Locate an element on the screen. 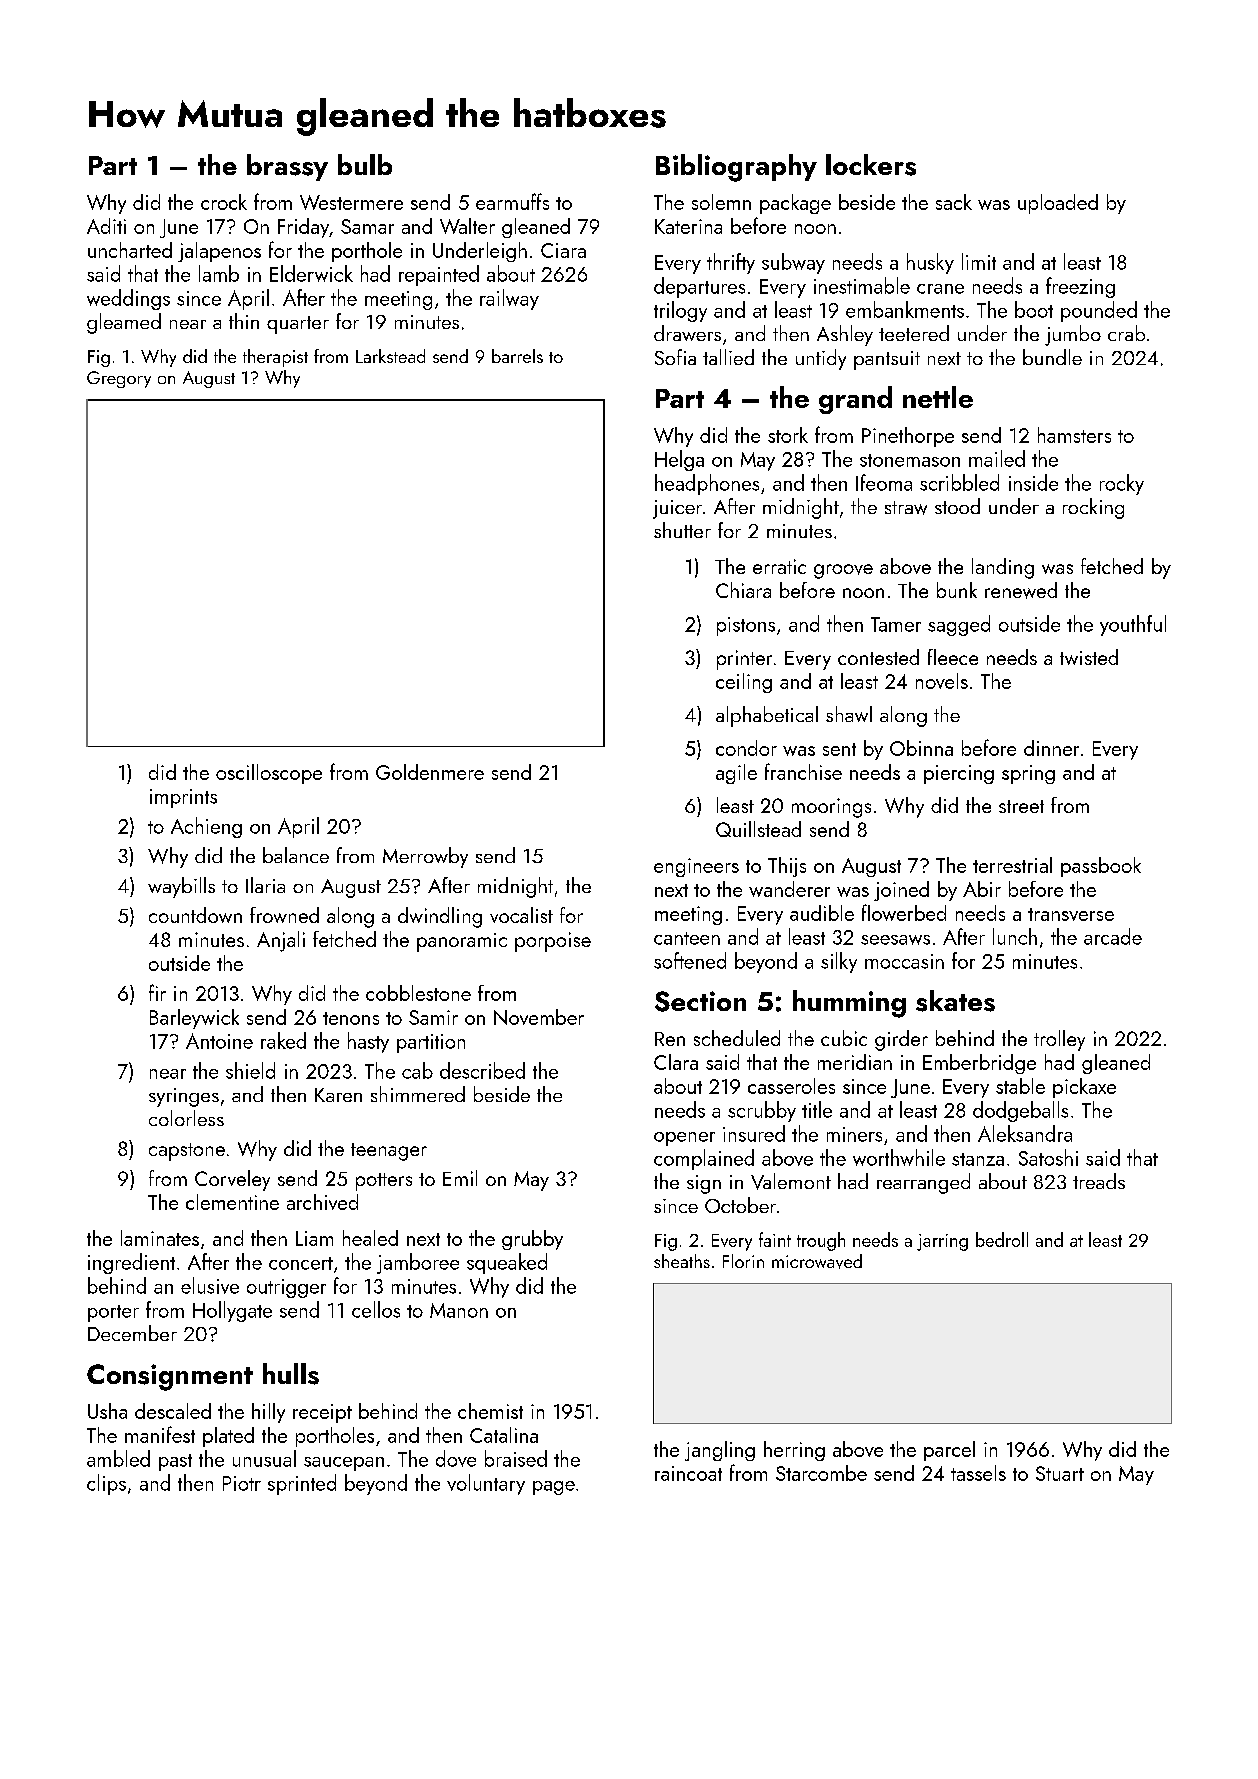 The image size is (1258, 1779). Helga is located at coordinates (679, 460).
